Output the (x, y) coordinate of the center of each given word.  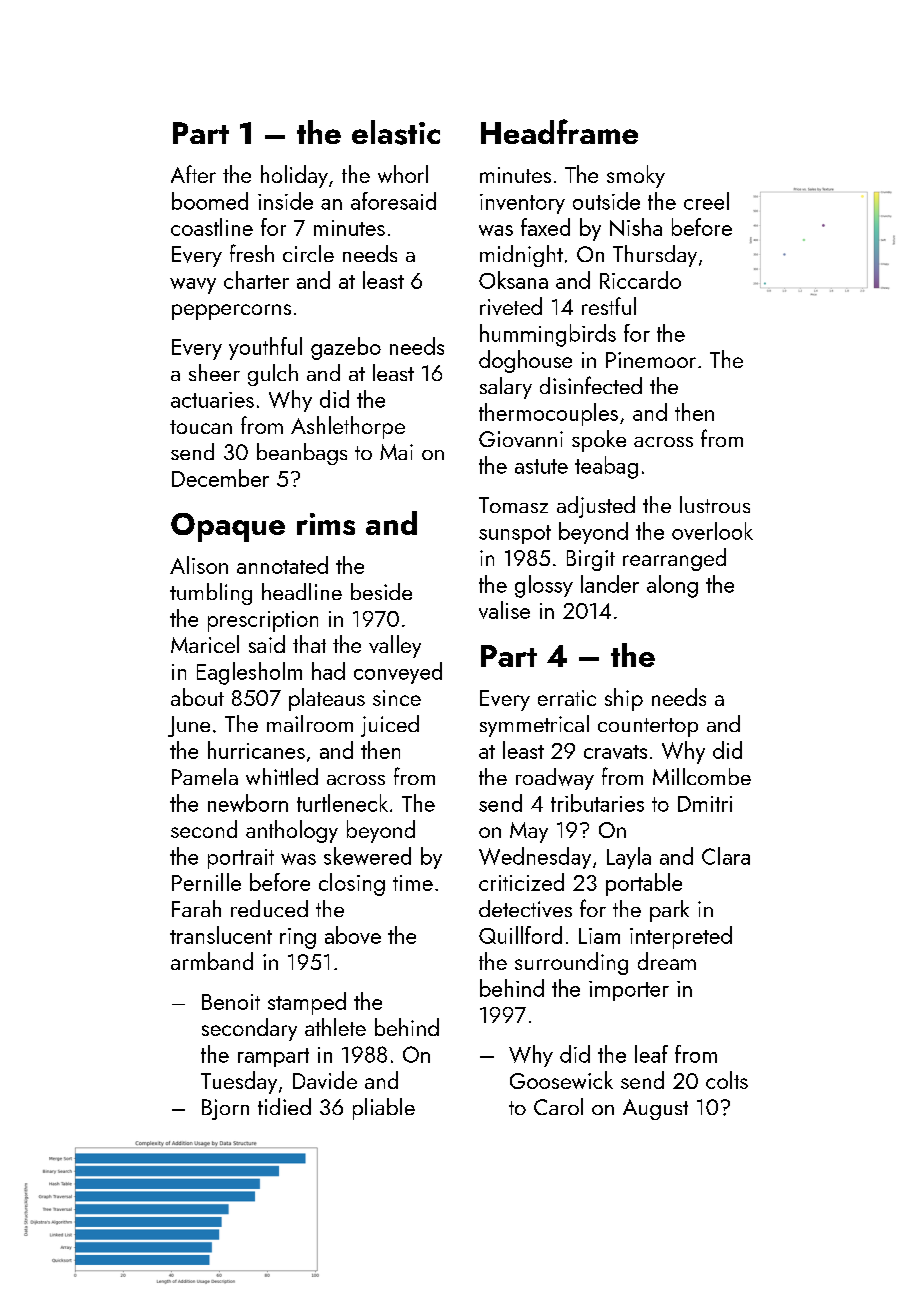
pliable (384, 1109)
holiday (294, 176)
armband (212, 961)
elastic (396, 132)
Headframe (559, 131)
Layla (629, 858)
